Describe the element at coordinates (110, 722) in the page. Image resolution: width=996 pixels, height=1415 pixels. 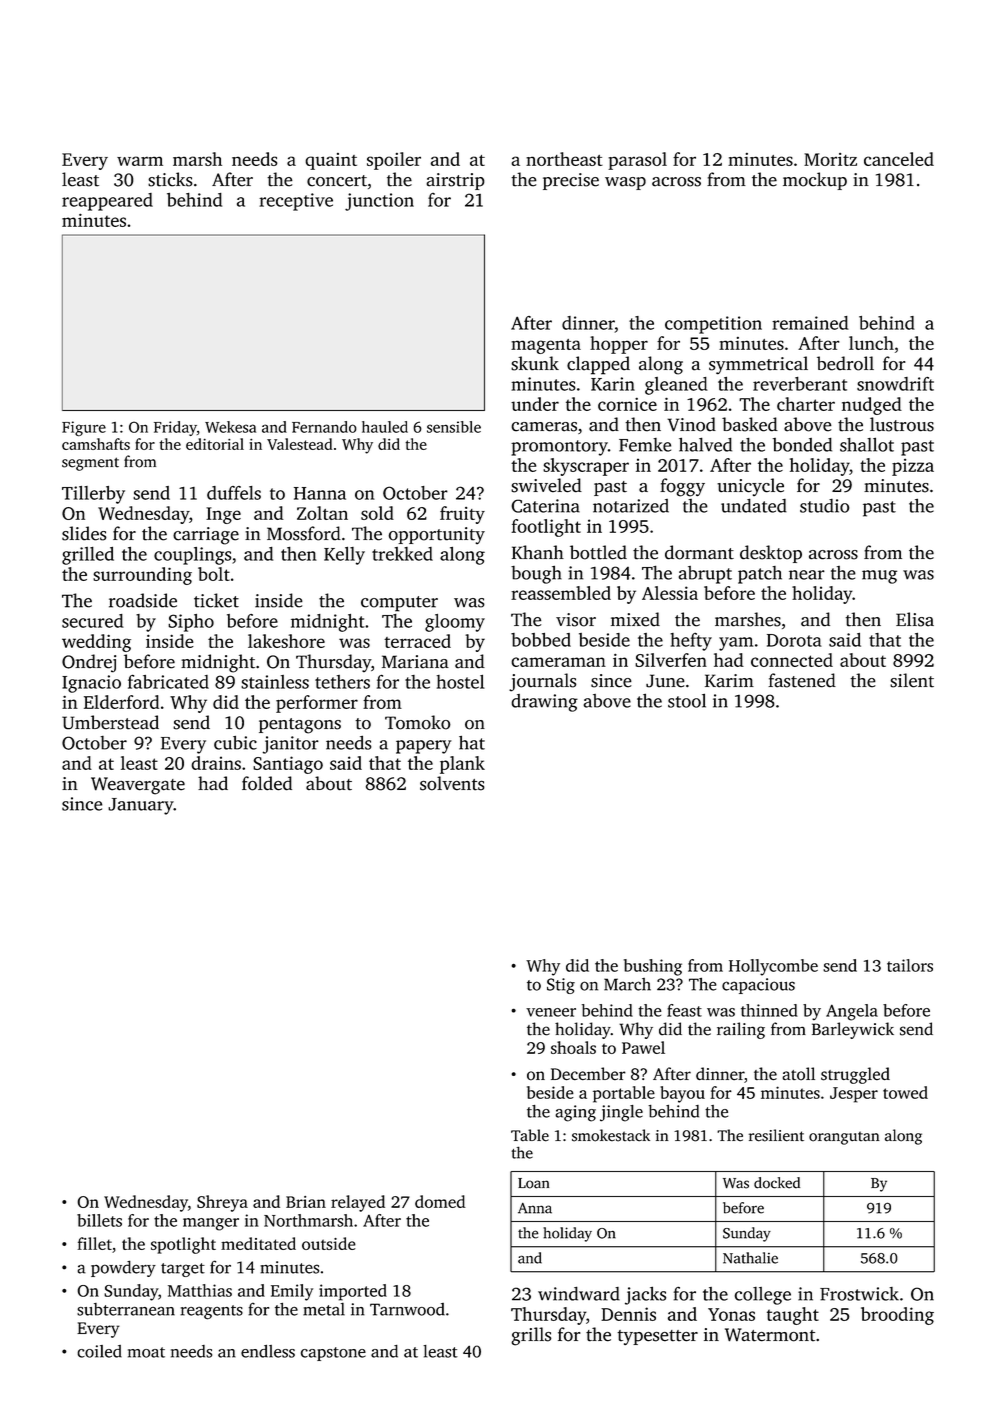
I see `Umberstead` at that location.
